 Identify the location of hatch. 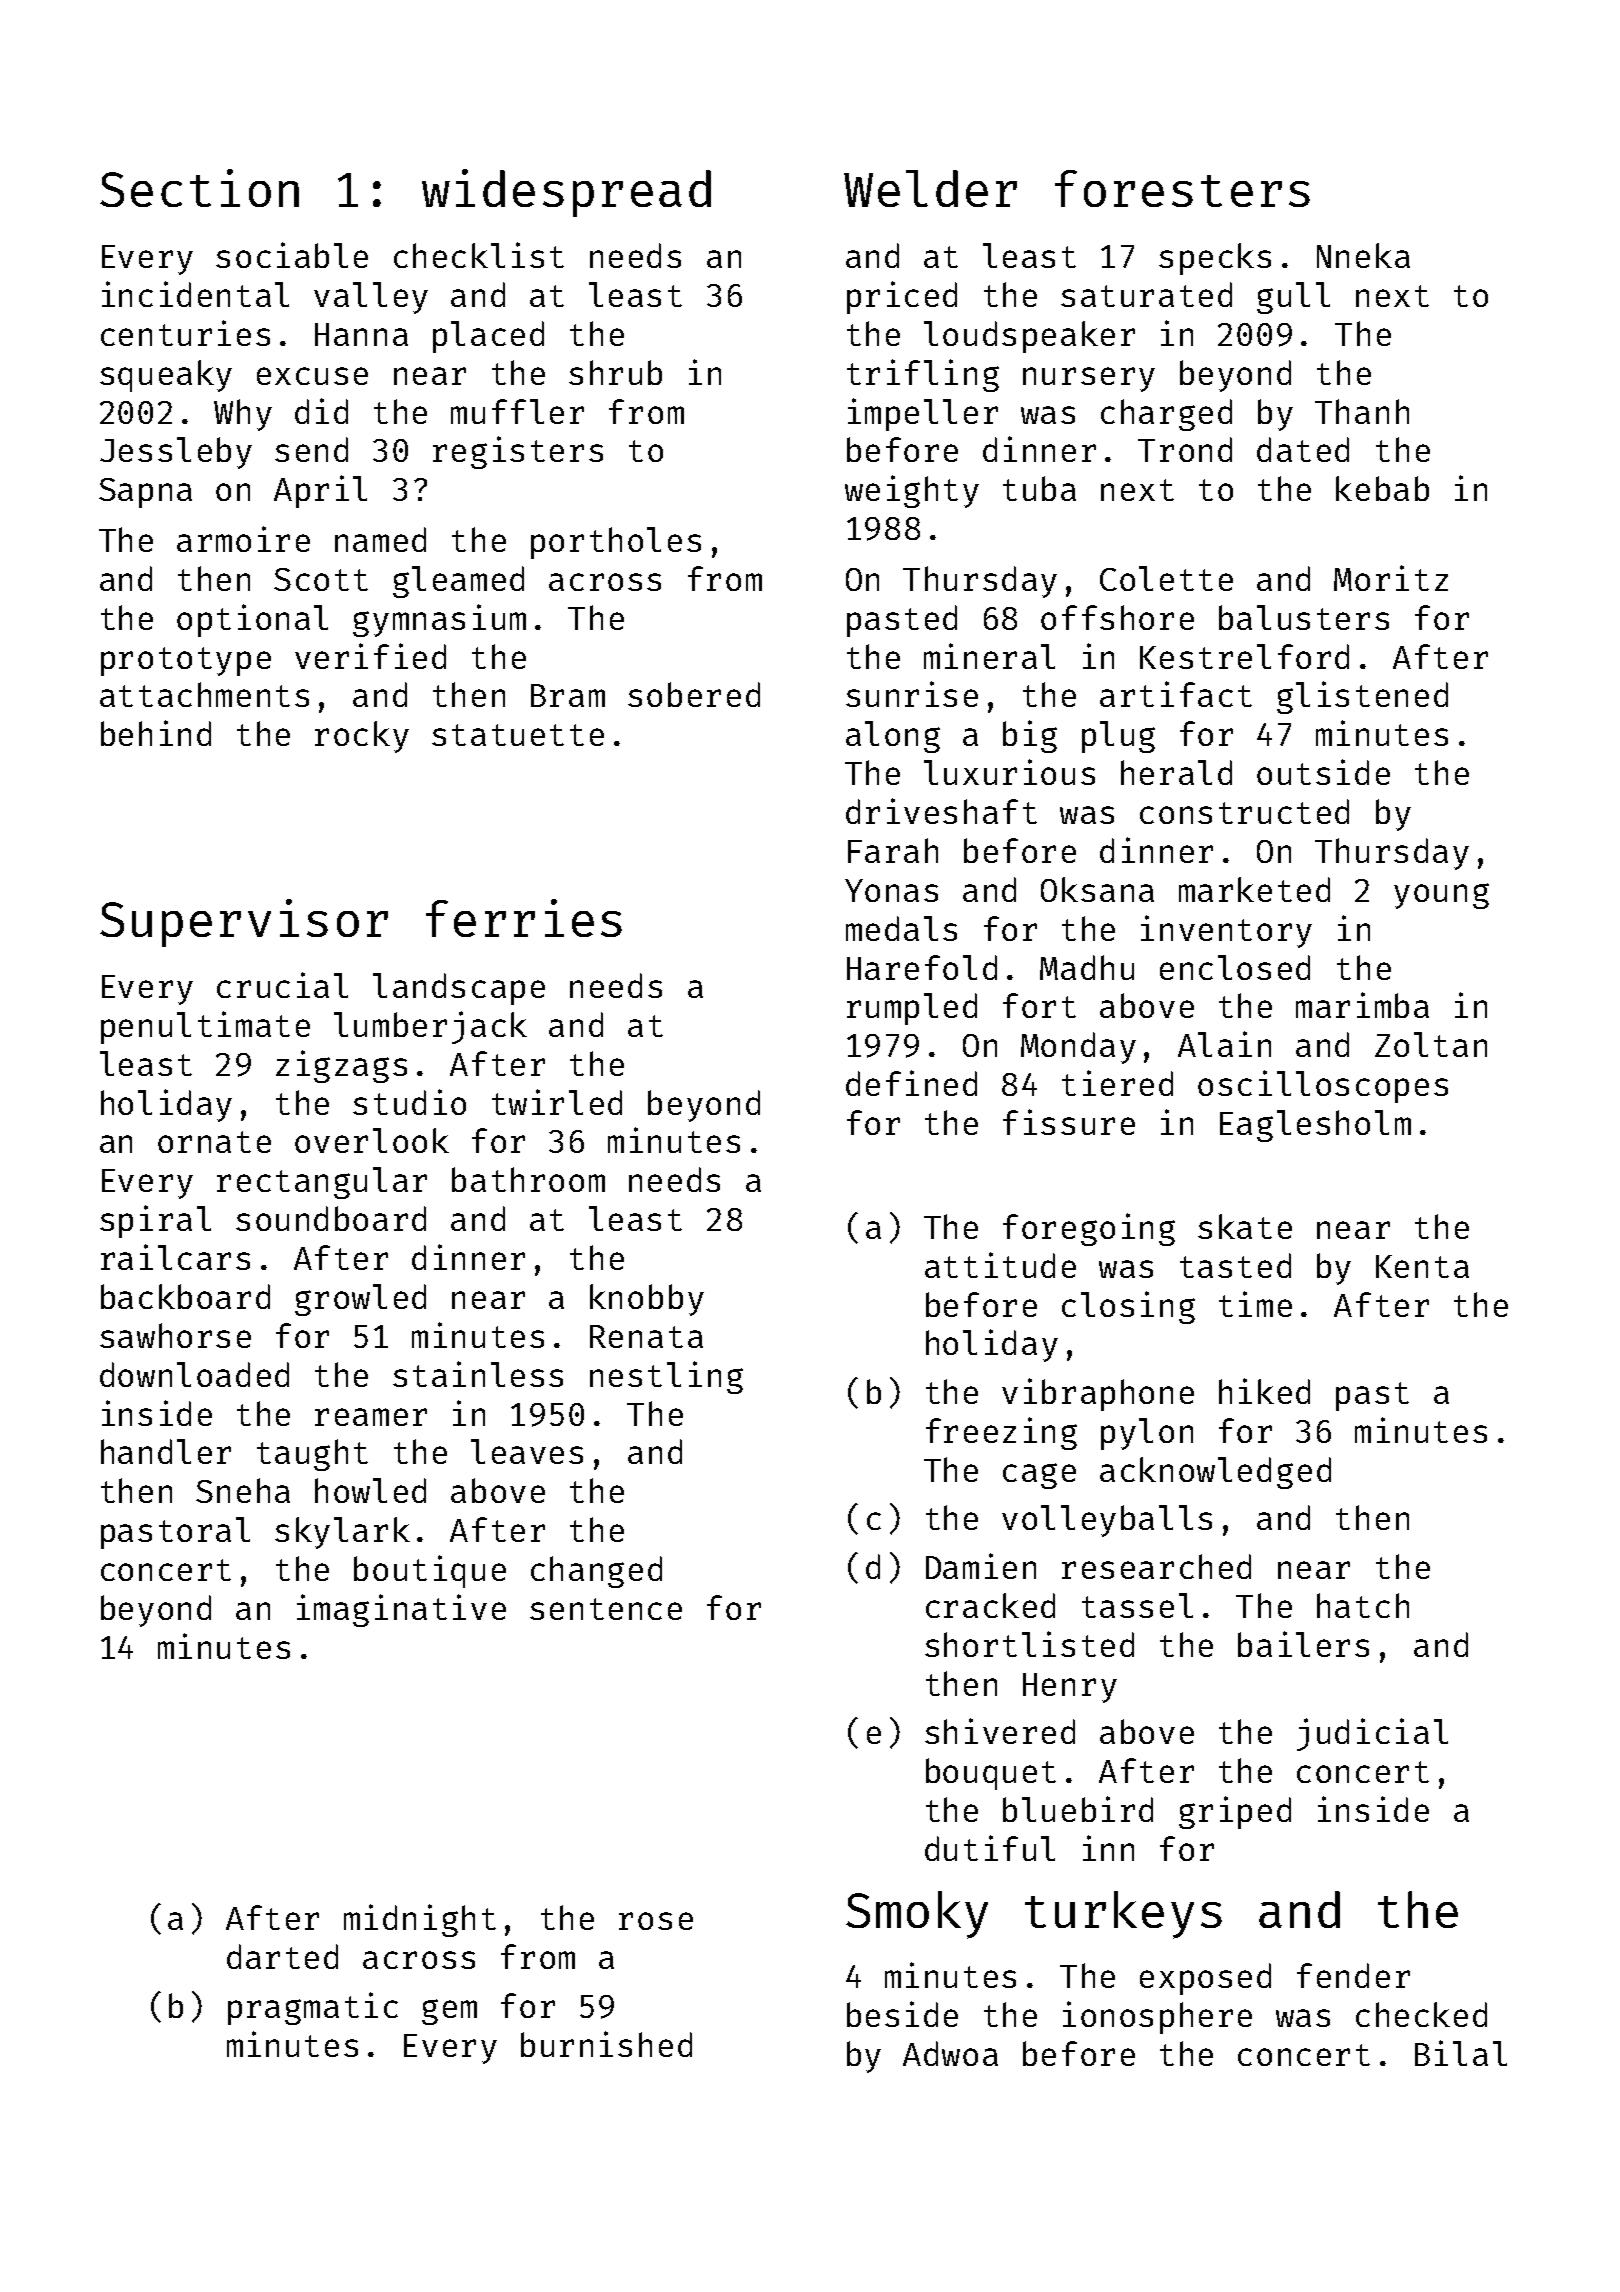
(1363, 1605).
